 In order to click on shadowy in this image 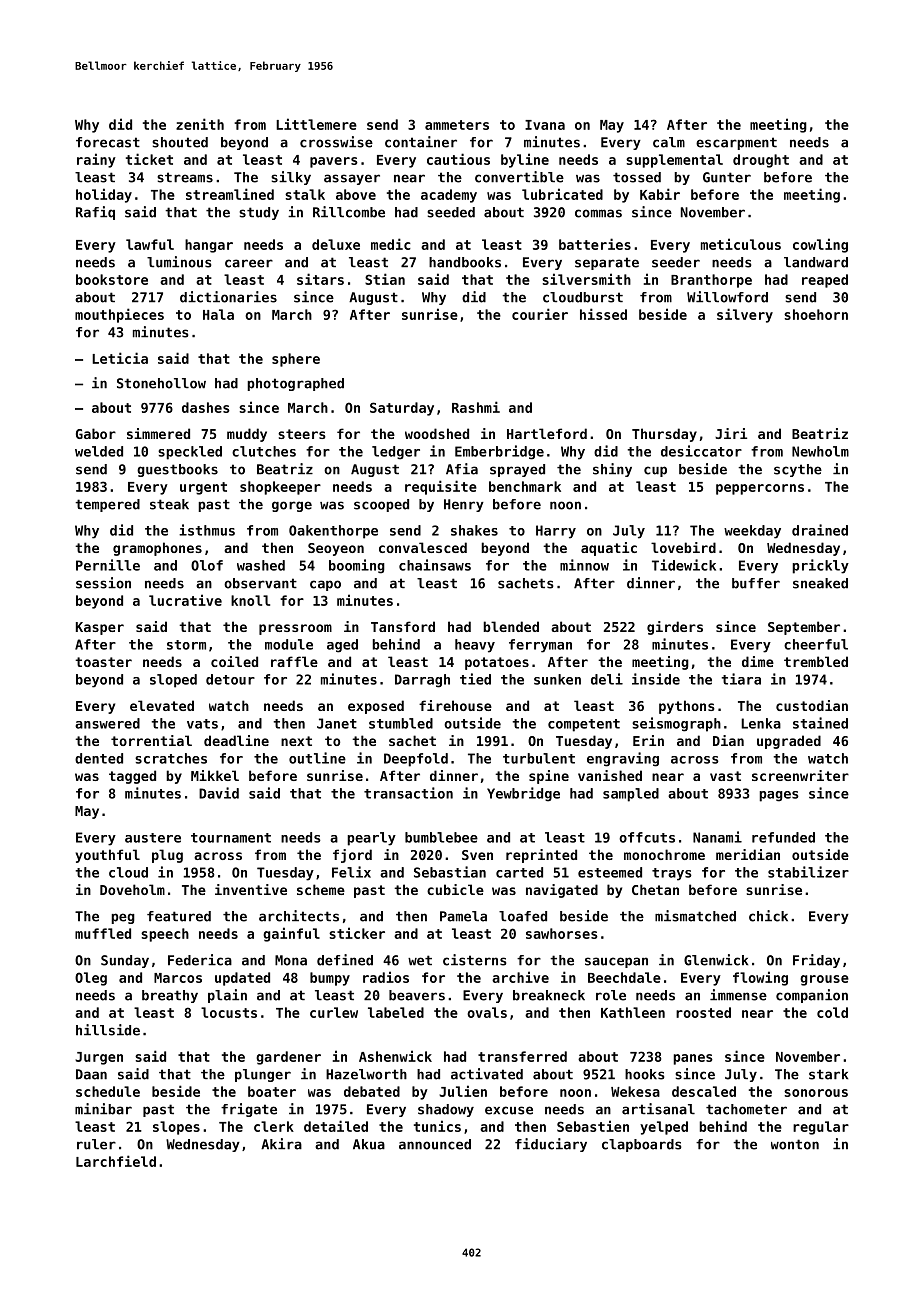, I will do `click(446, 1110)`.
